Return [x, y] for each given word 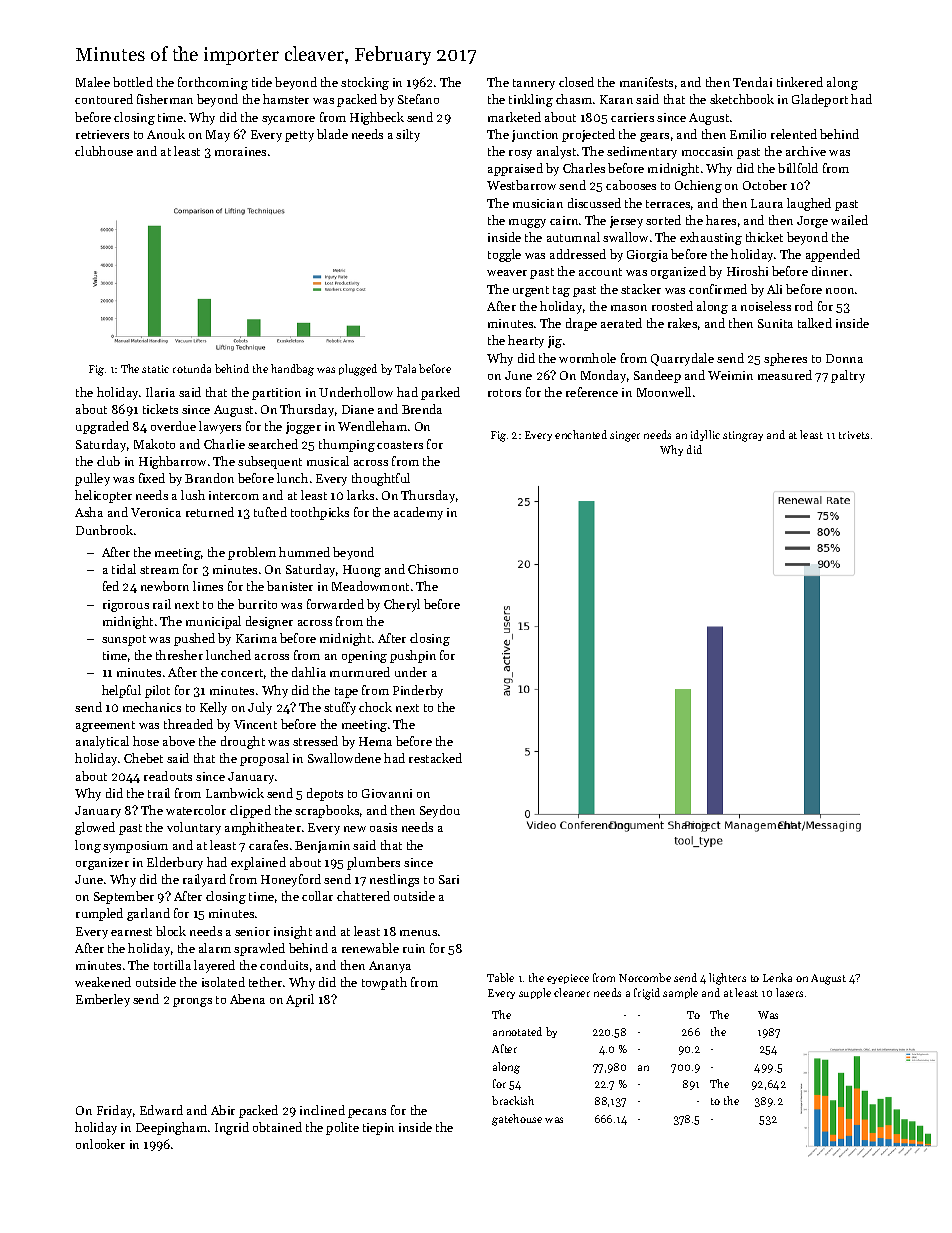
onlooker [100, 1144]
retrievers [102, 134]
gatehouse [517, 1120]
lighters [727, 979]
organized [678, 272]
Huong [362, 571]
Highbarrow [172, 462]
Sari [449, 879]
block [171, 931]
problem [252, 553]
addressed [578, 254]
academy [418, 513]
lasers [789, 992]
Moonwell [664, 392]
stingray [743, 436]
